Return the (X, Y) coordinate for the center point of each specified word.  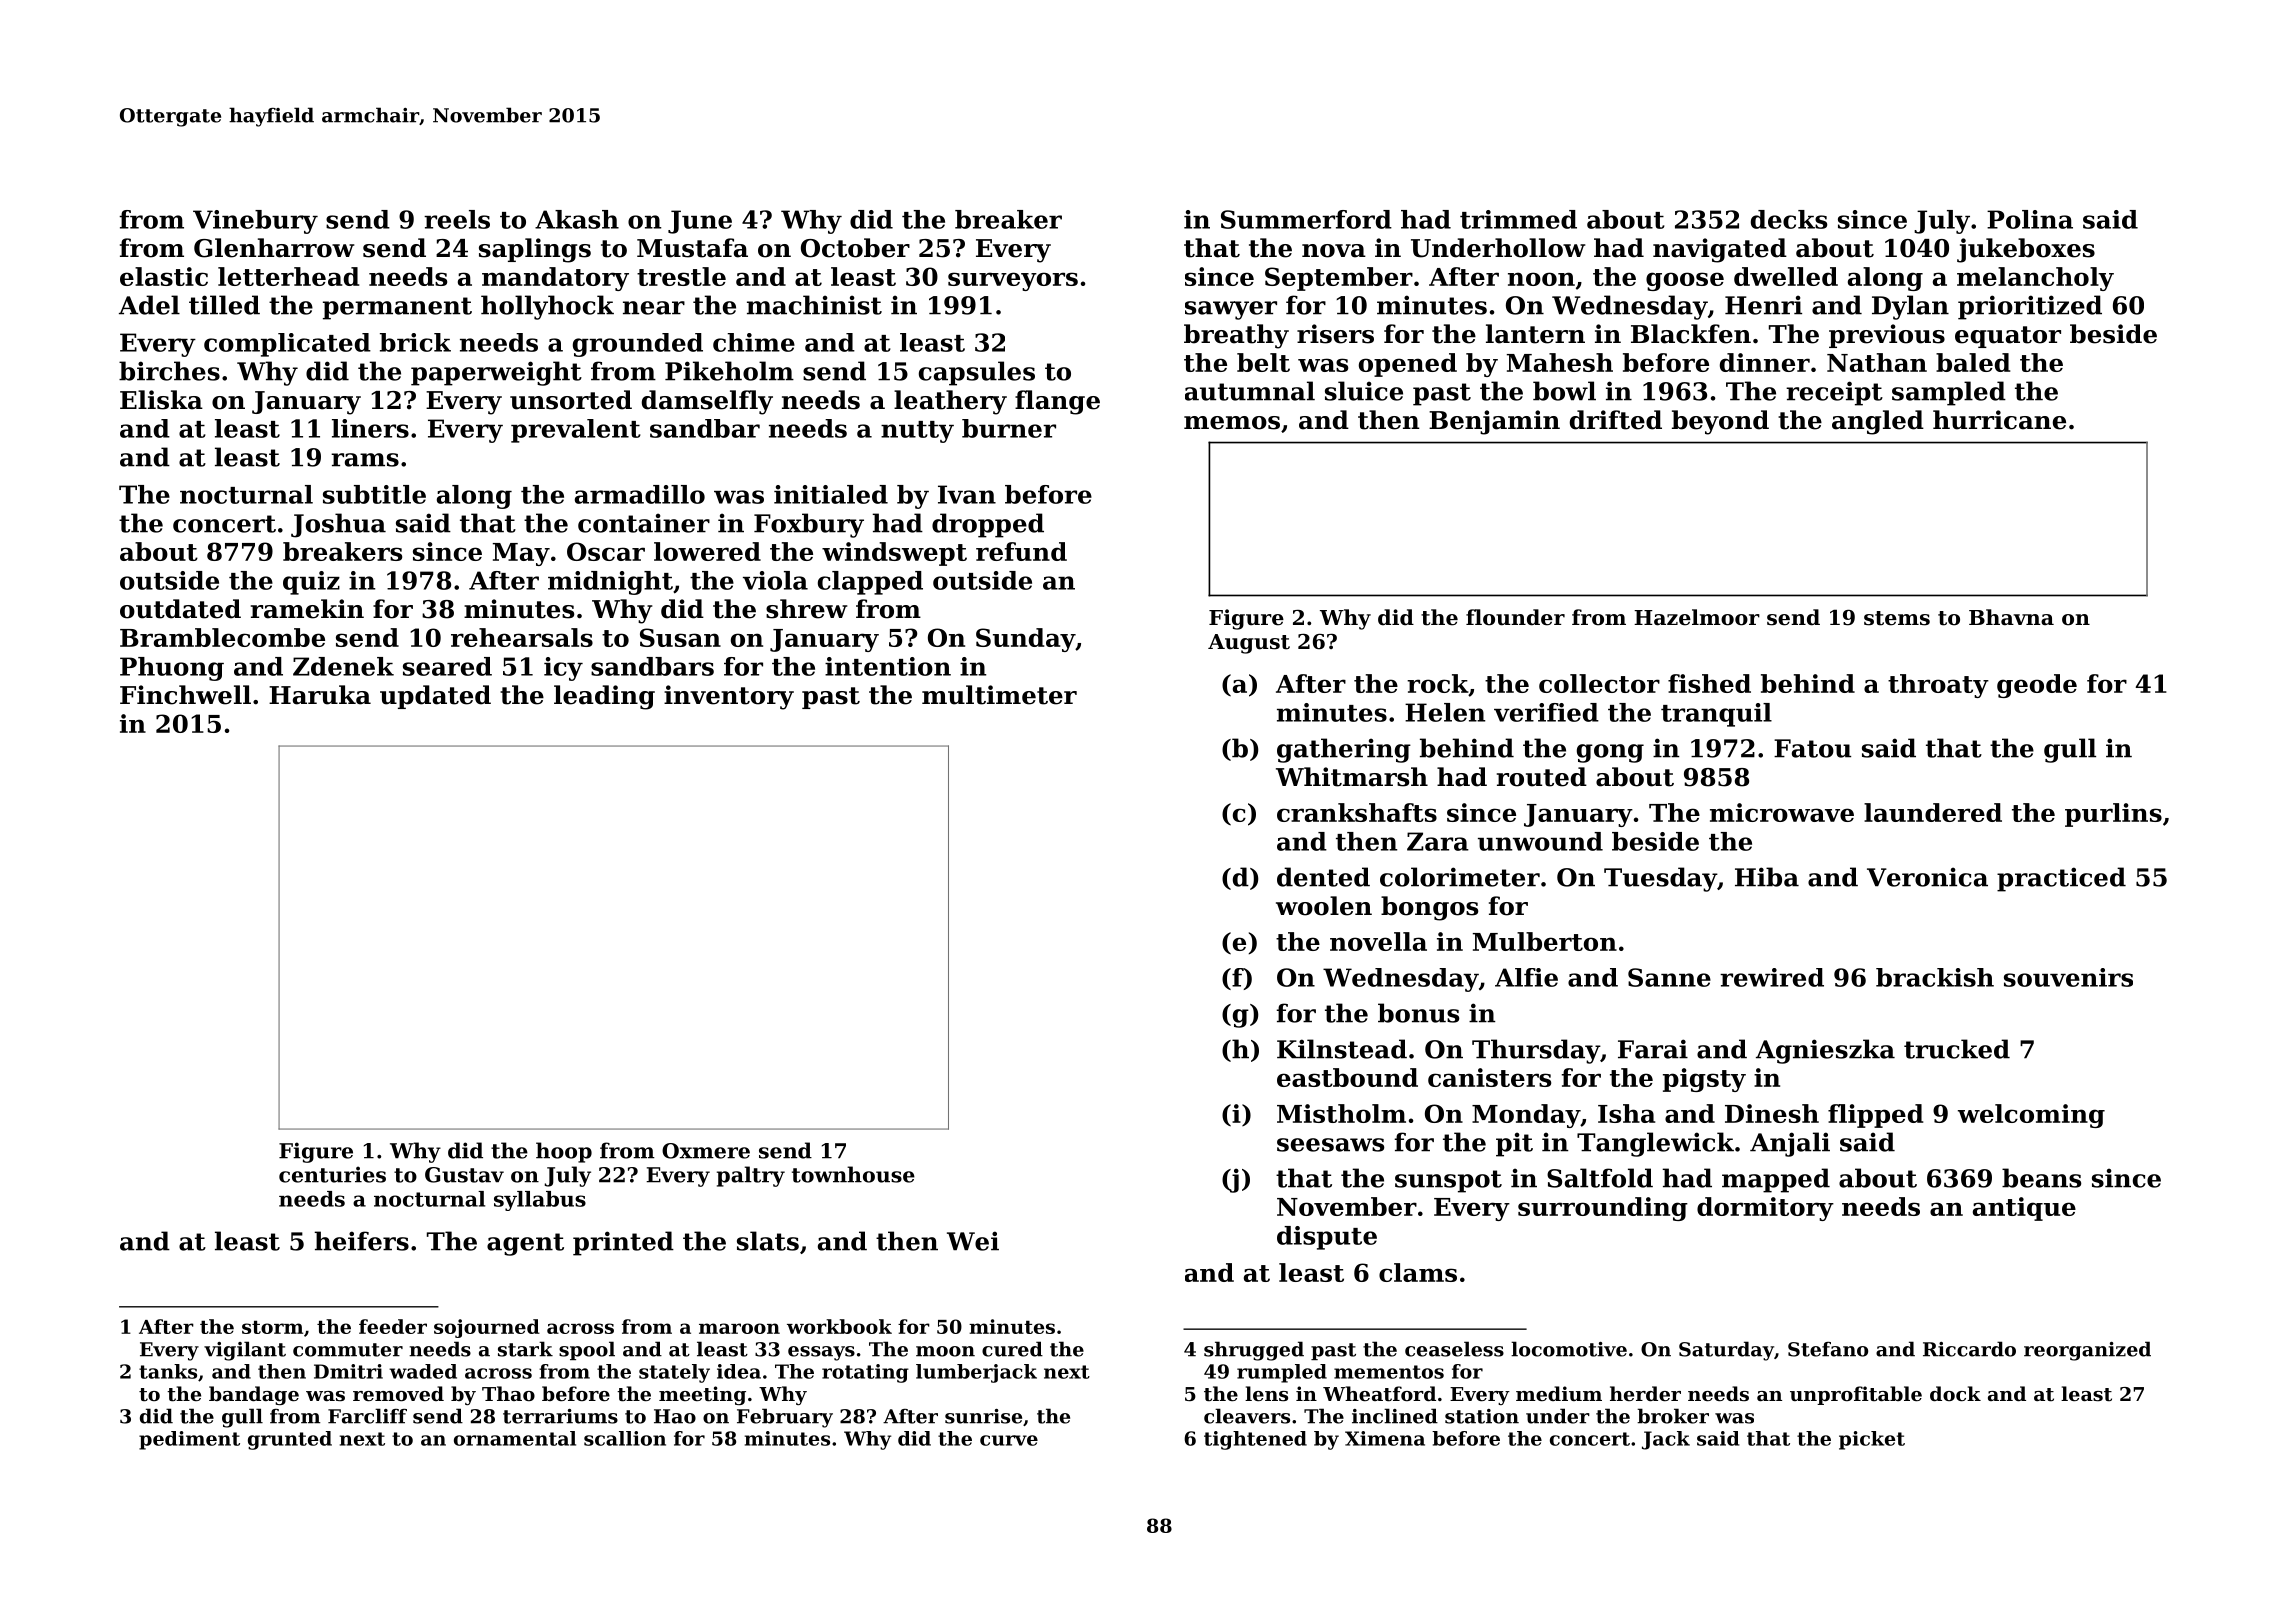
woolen (1324, 906)
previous (1887, 336)
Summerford (1306, 219)
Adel (149, 305)
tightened (1255, 1440)
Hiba (1767, 877)
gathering (1344, 750)
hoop (564, 1152)
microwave (1782, 812)
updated (435, 697)
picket (1872, 1440)
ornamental (515, 1438)
